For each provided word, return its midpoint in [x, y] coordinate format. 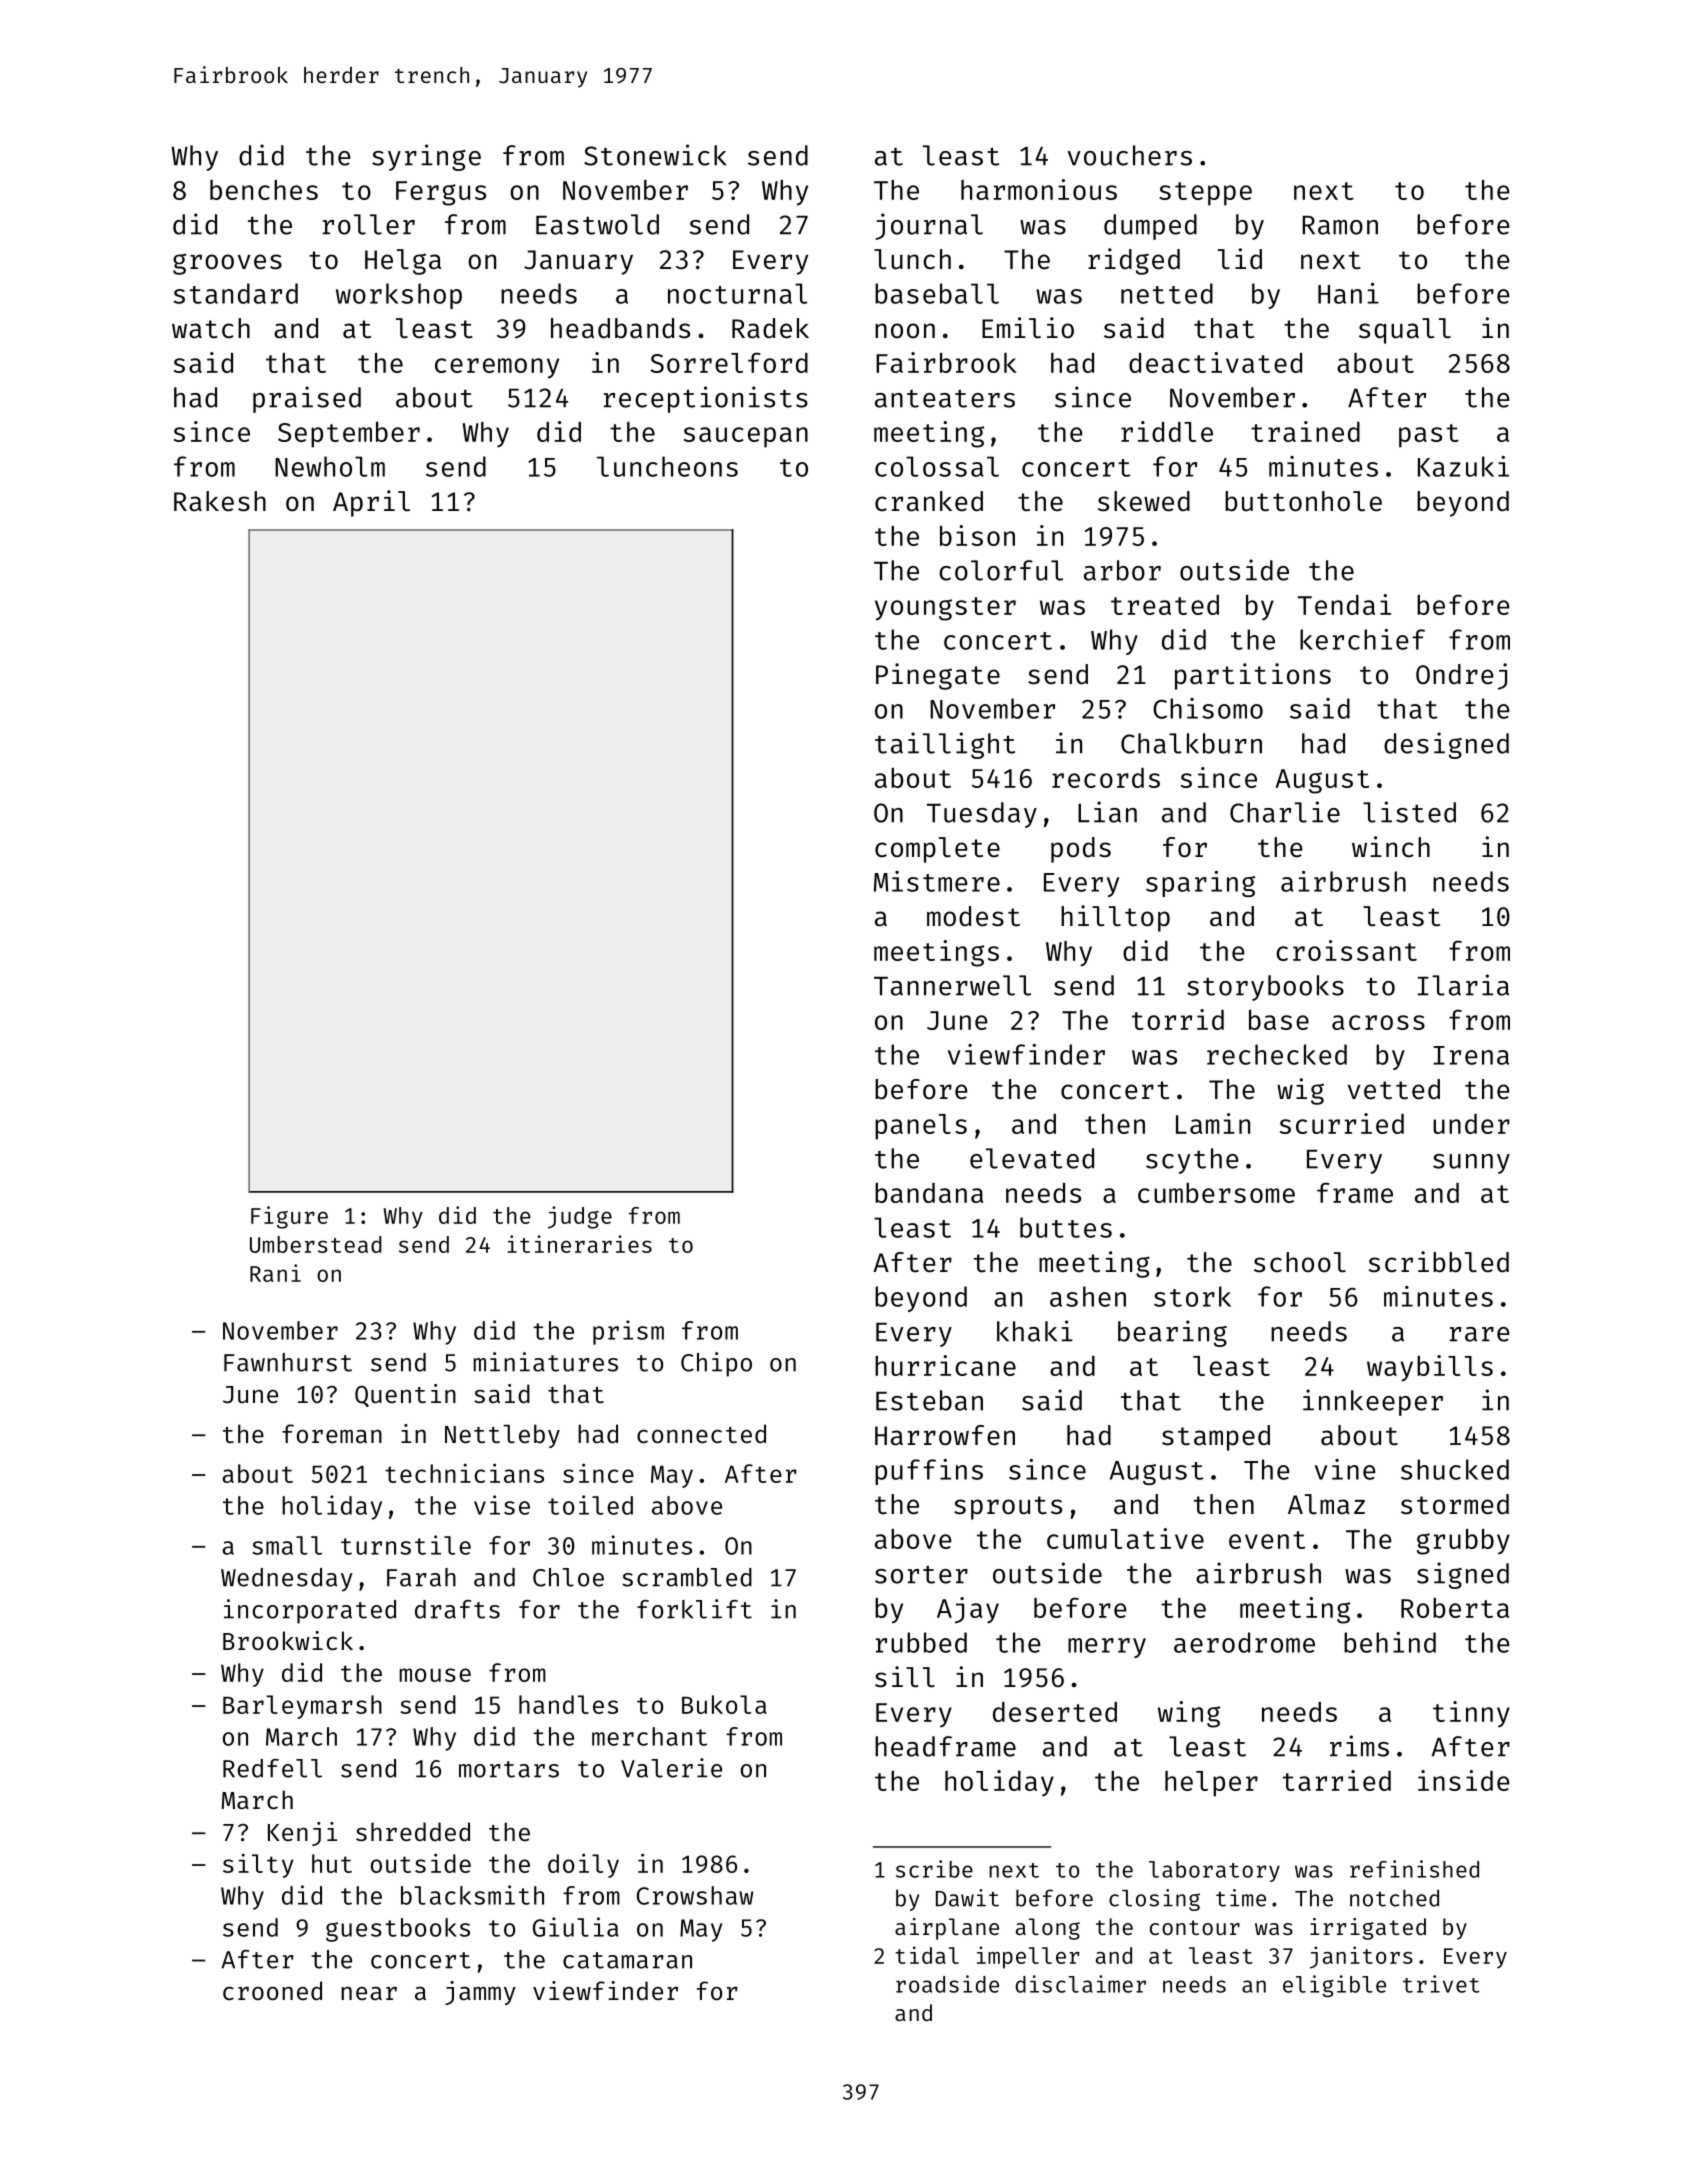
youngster [945, 609]
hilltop [1115, 918]
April [371, 503]
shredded [413, 1831]
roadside [947, 1984]
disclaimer [1081, 1984]
